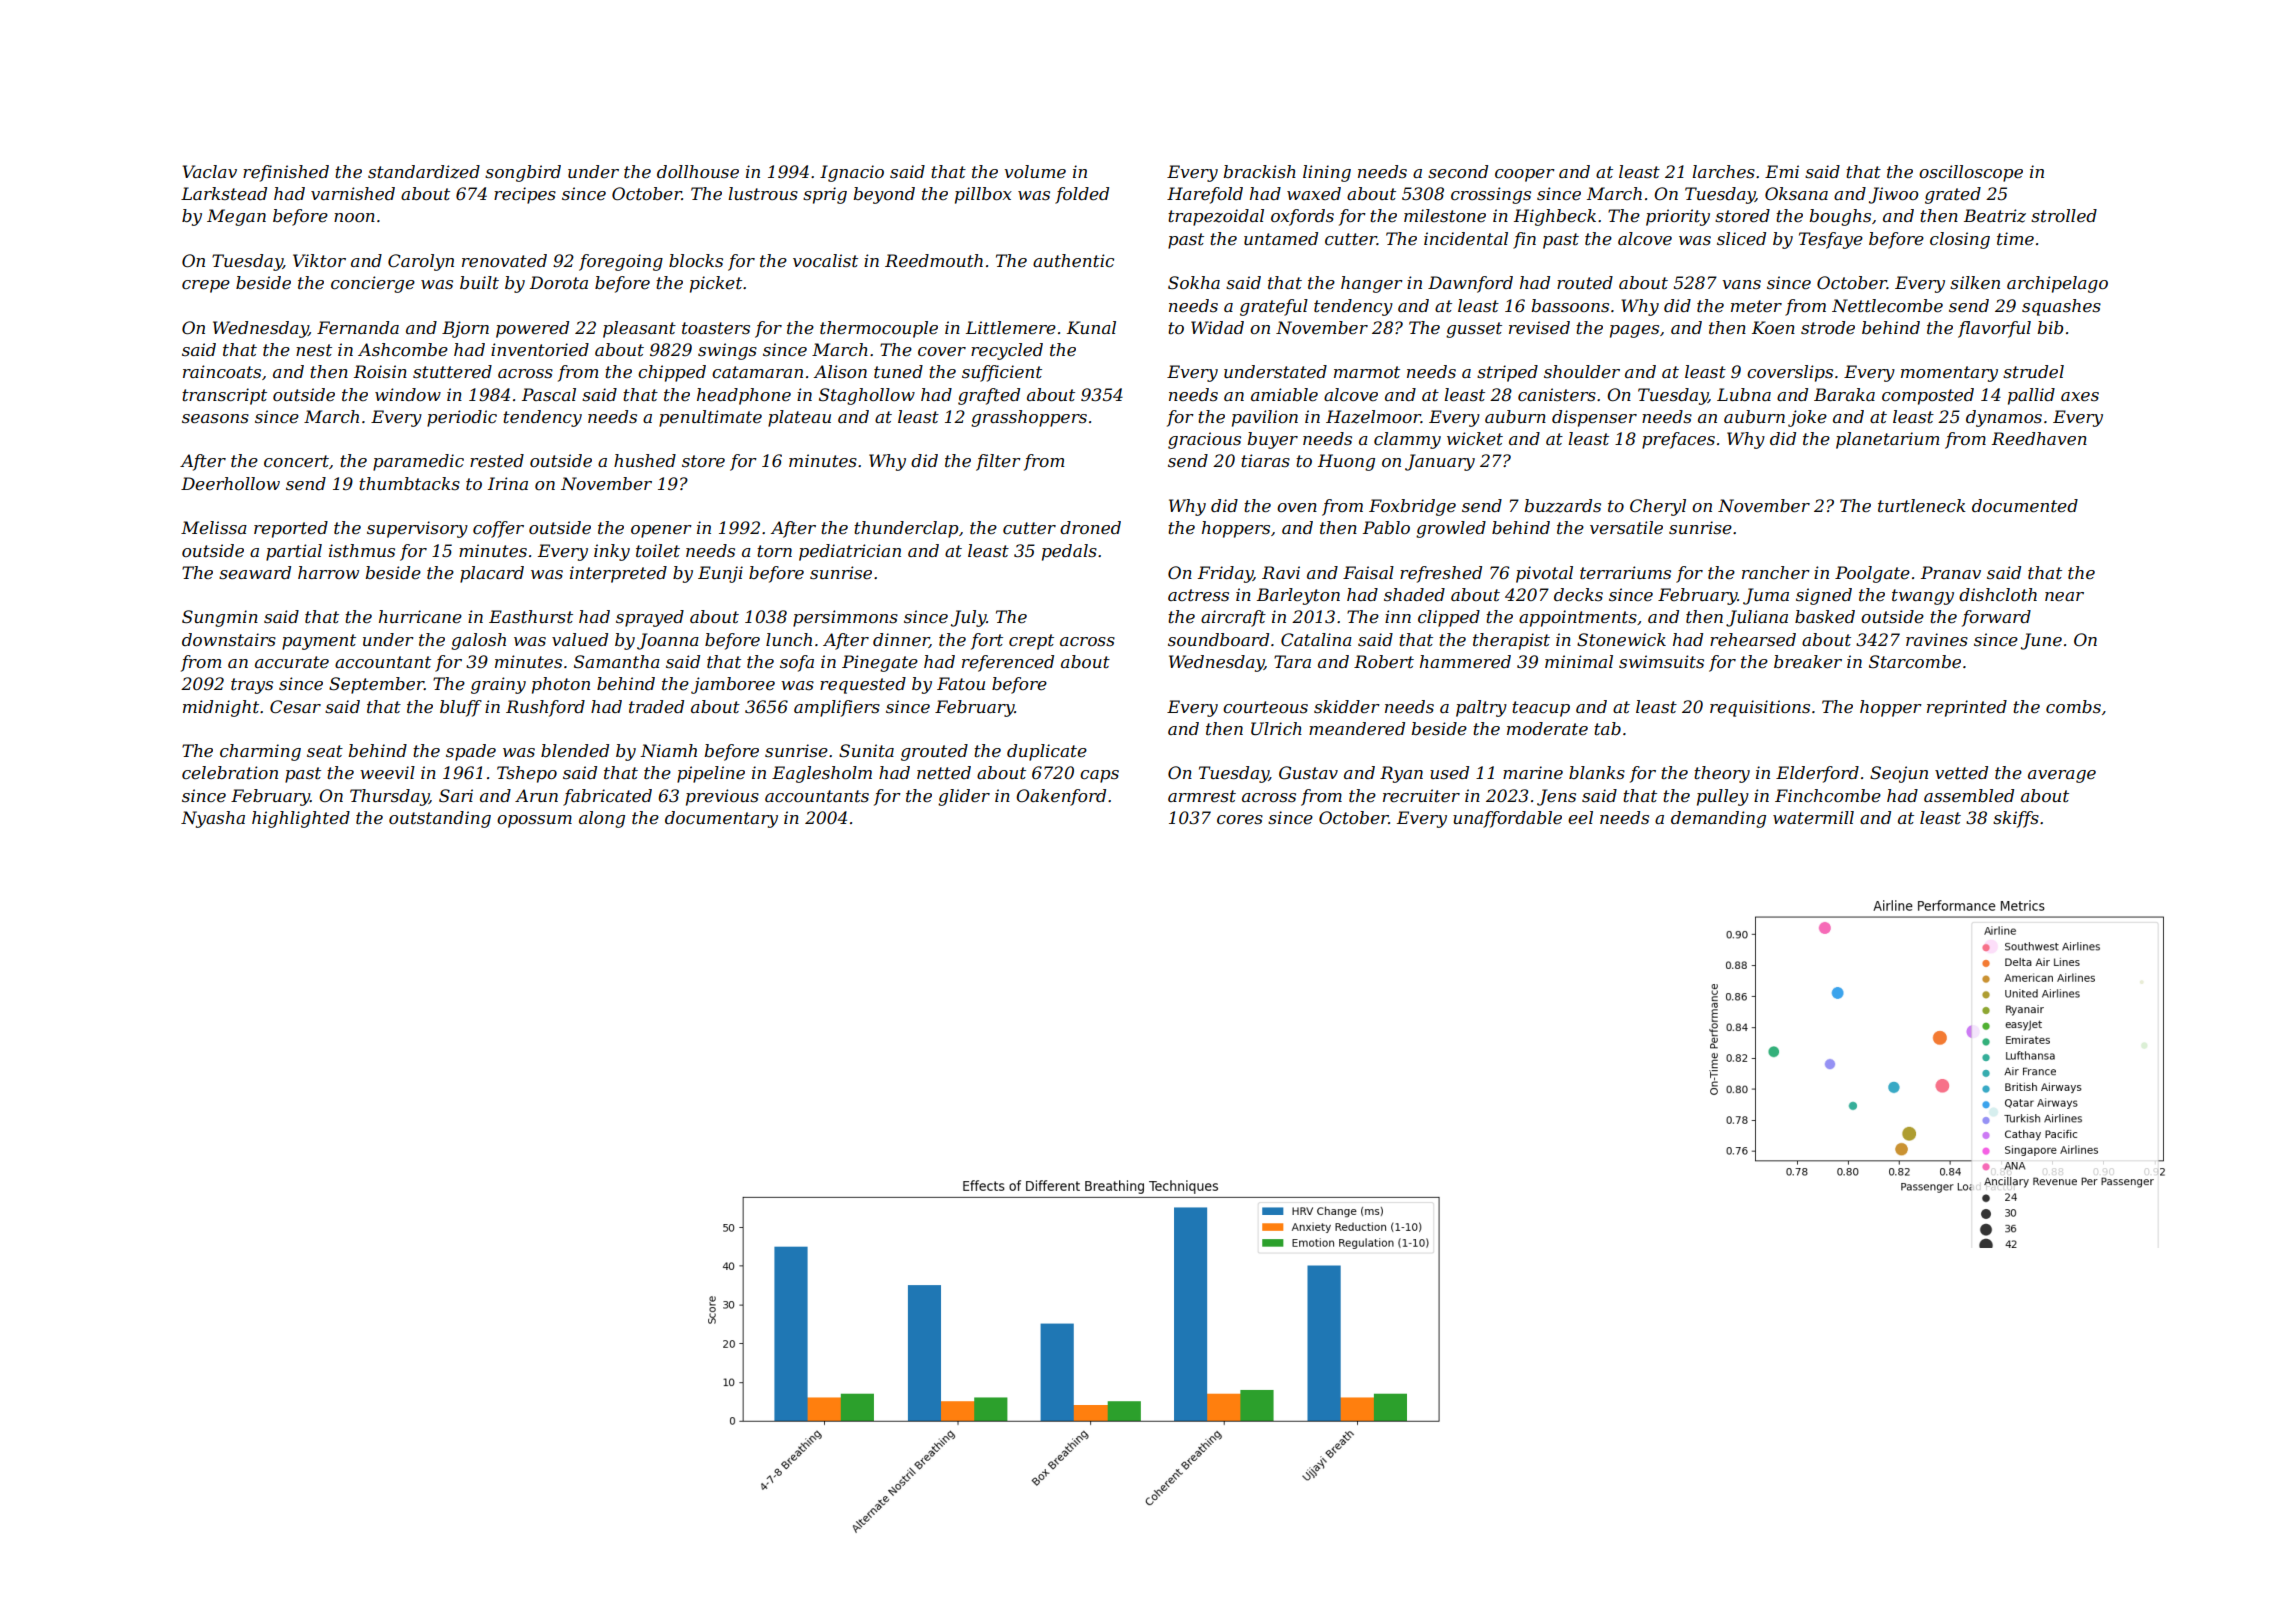  I want to click on opossum, so click(534, 821).
